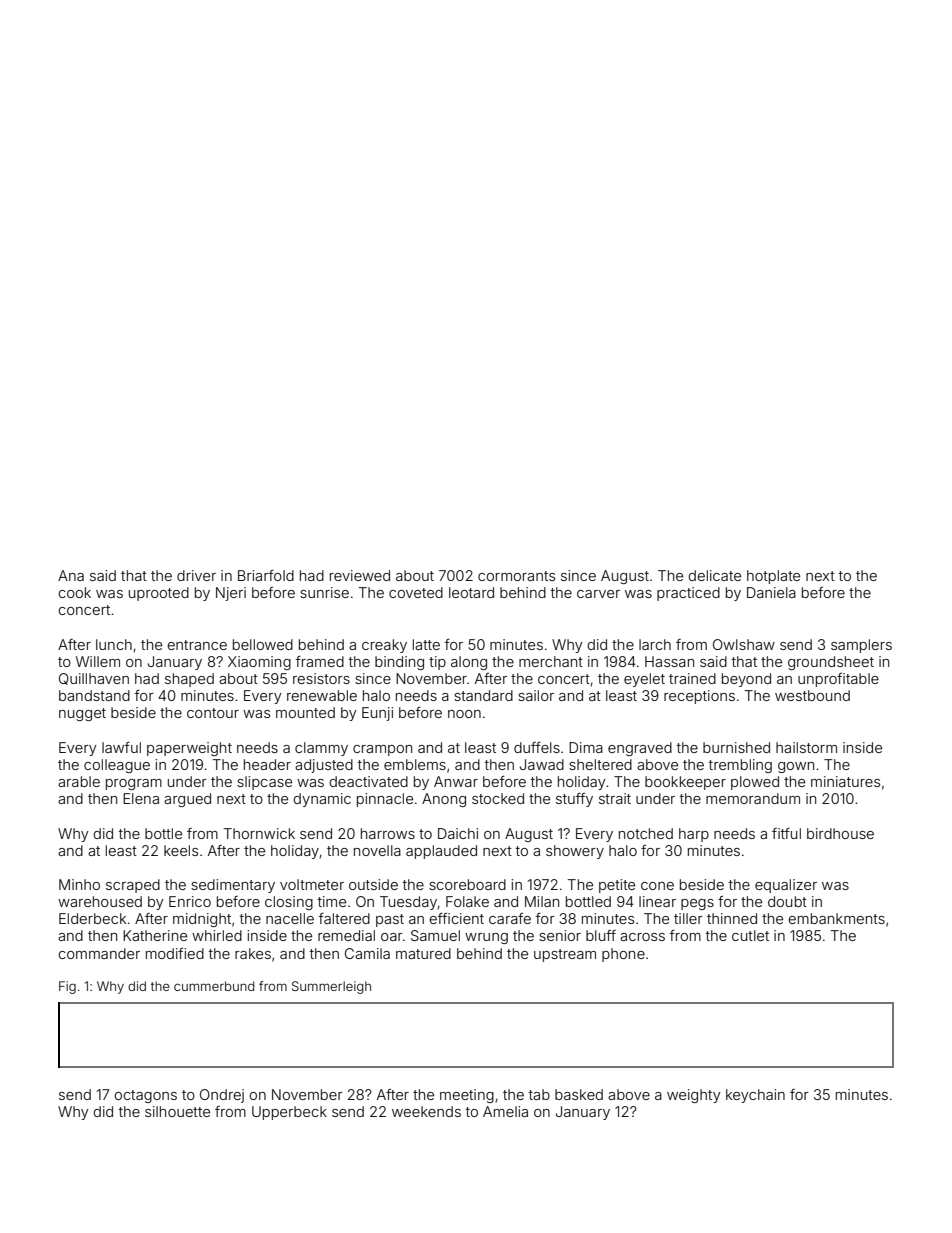  Describe the element at coordinates (699, 697) in the page. I see `receptions` at that location.
